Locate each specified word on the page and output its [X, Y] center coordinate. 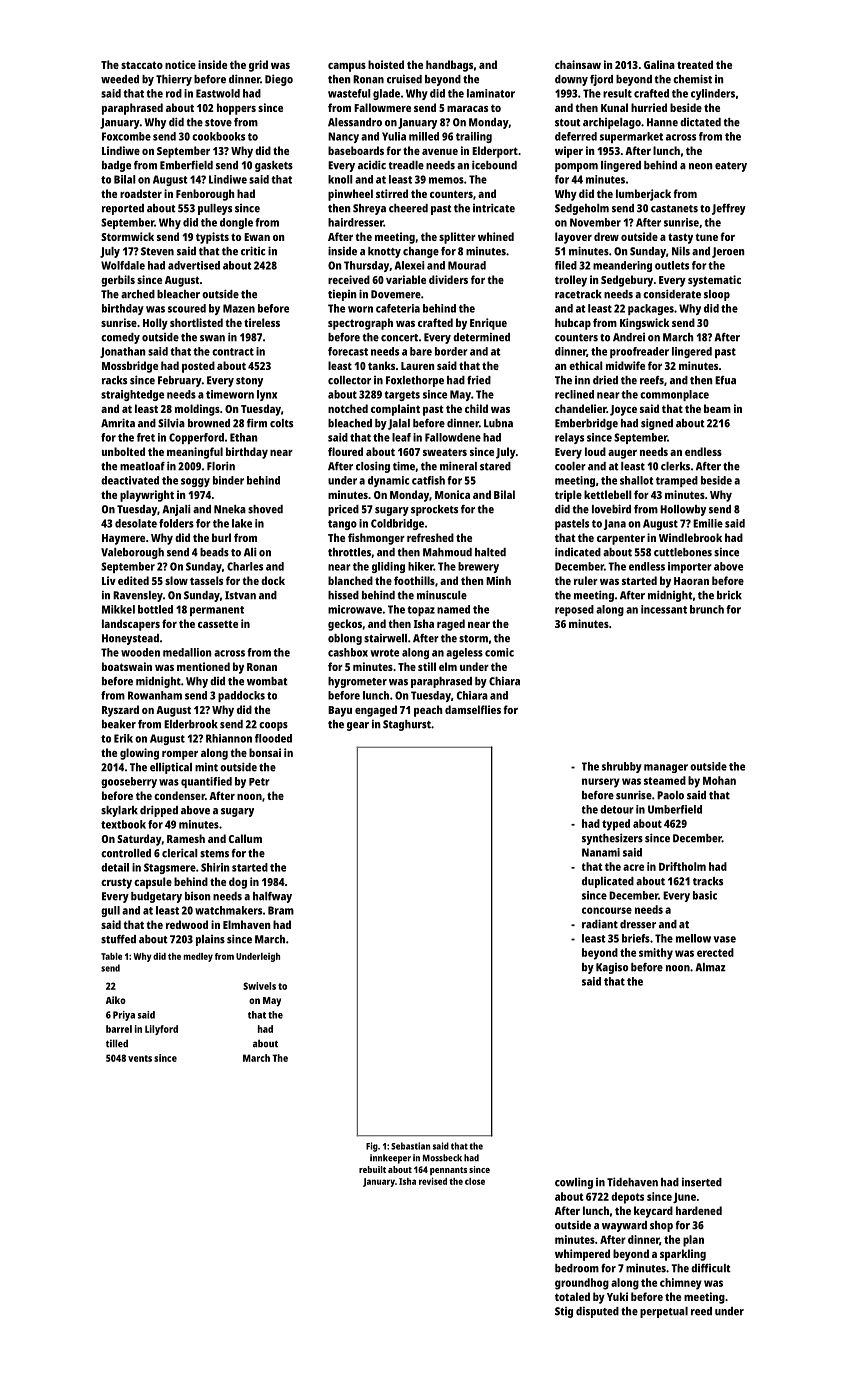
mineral [458, 466]
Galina [659, 64]
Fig [372, 1147]
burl [221, 537]
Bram [281, 910]
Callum [245, 838]
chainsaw [578, 64]
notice [180, 64]
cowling [574, 1183]
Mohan [719, 780]
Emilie [708, 523]
